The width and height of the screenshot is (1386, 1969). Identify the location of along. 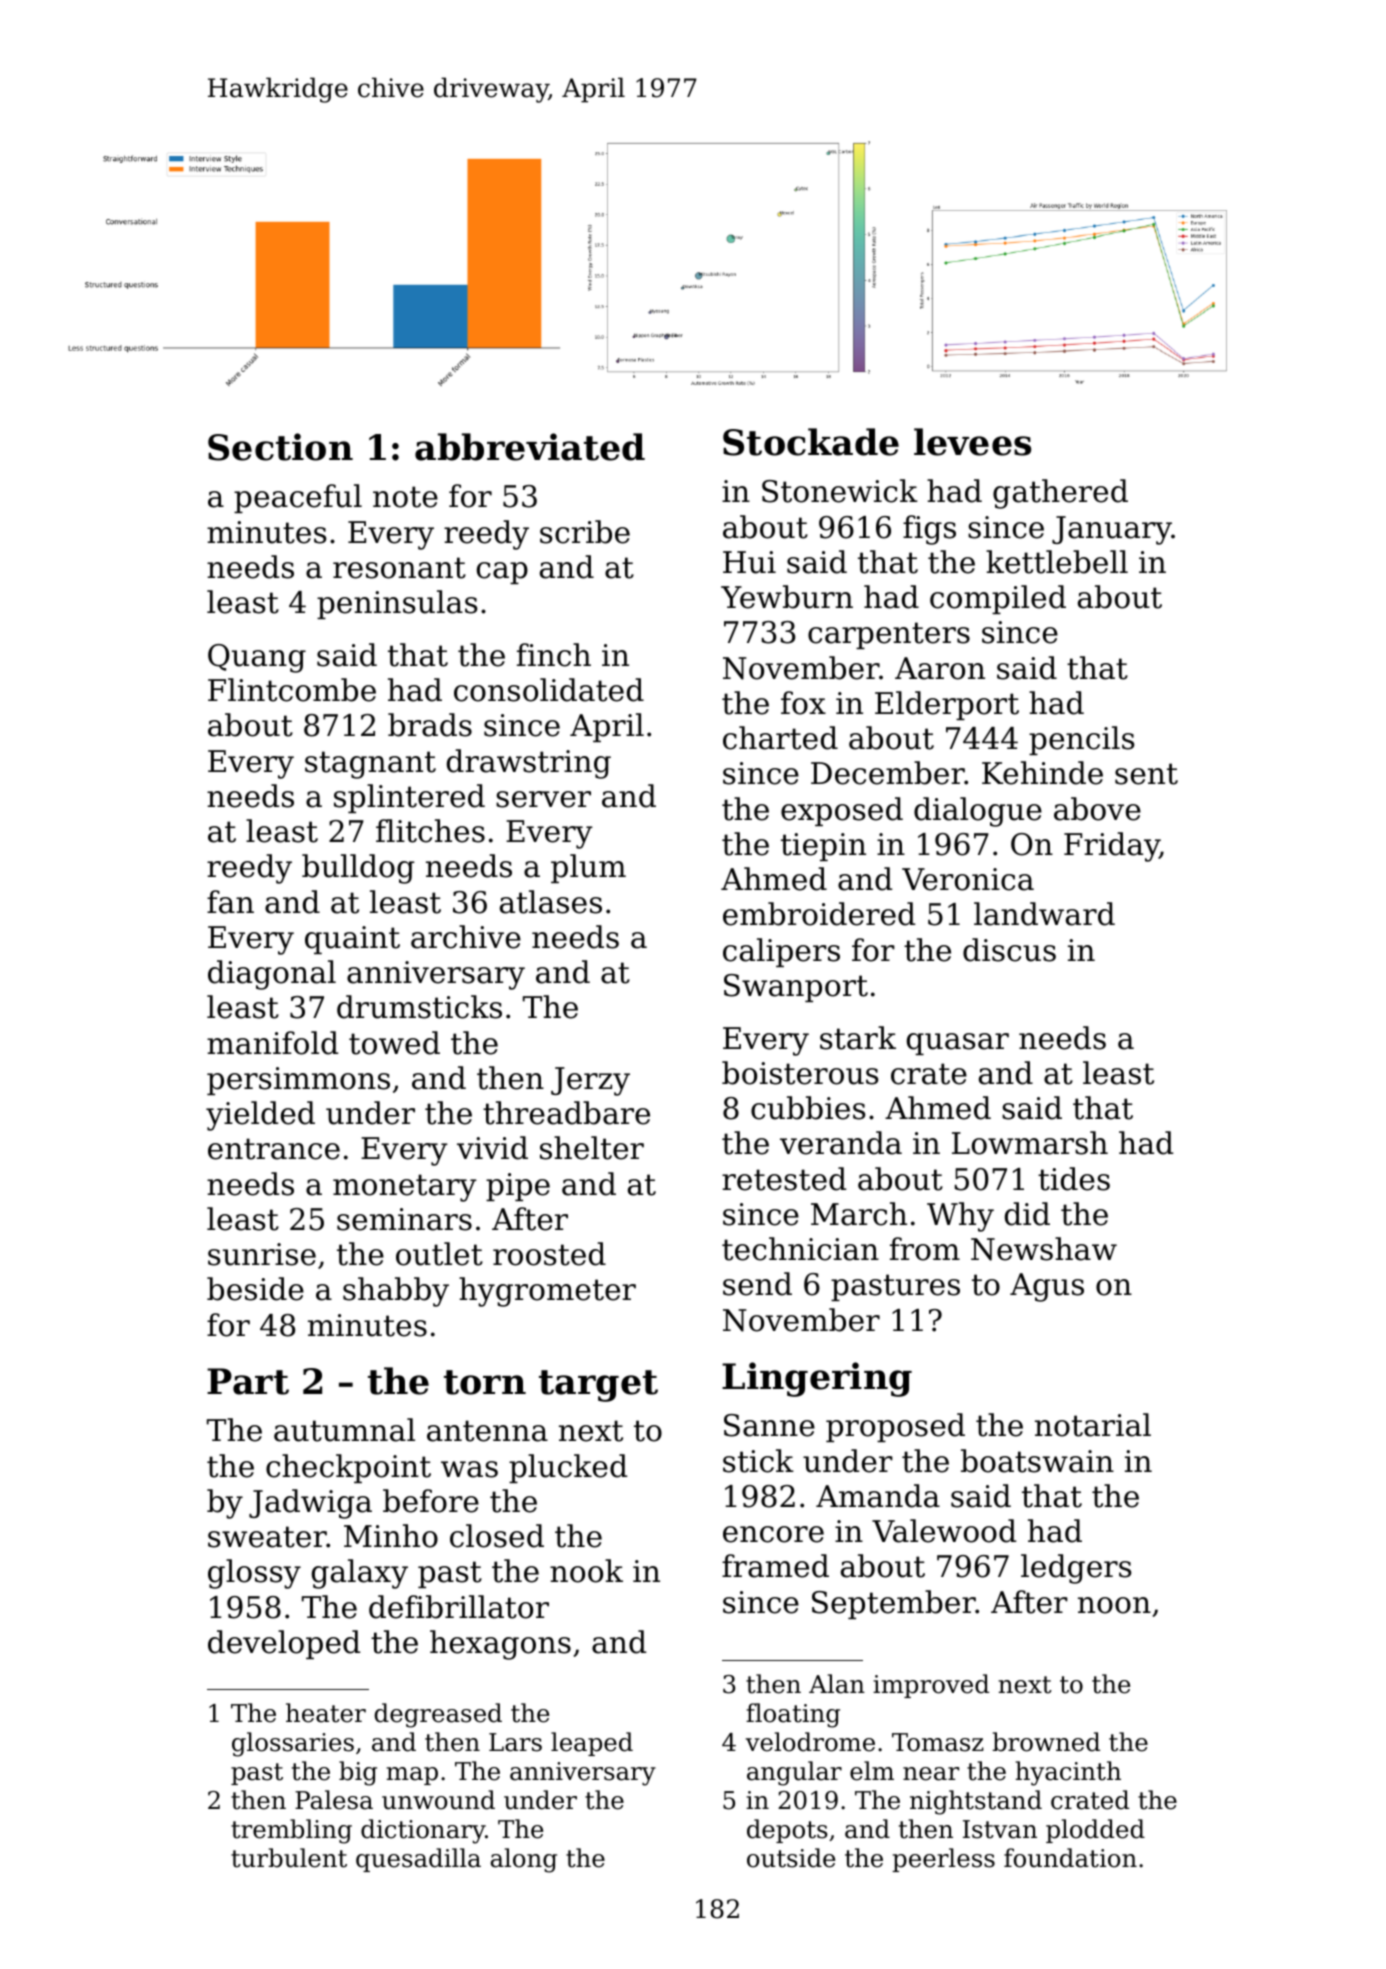
(524, 1860).
